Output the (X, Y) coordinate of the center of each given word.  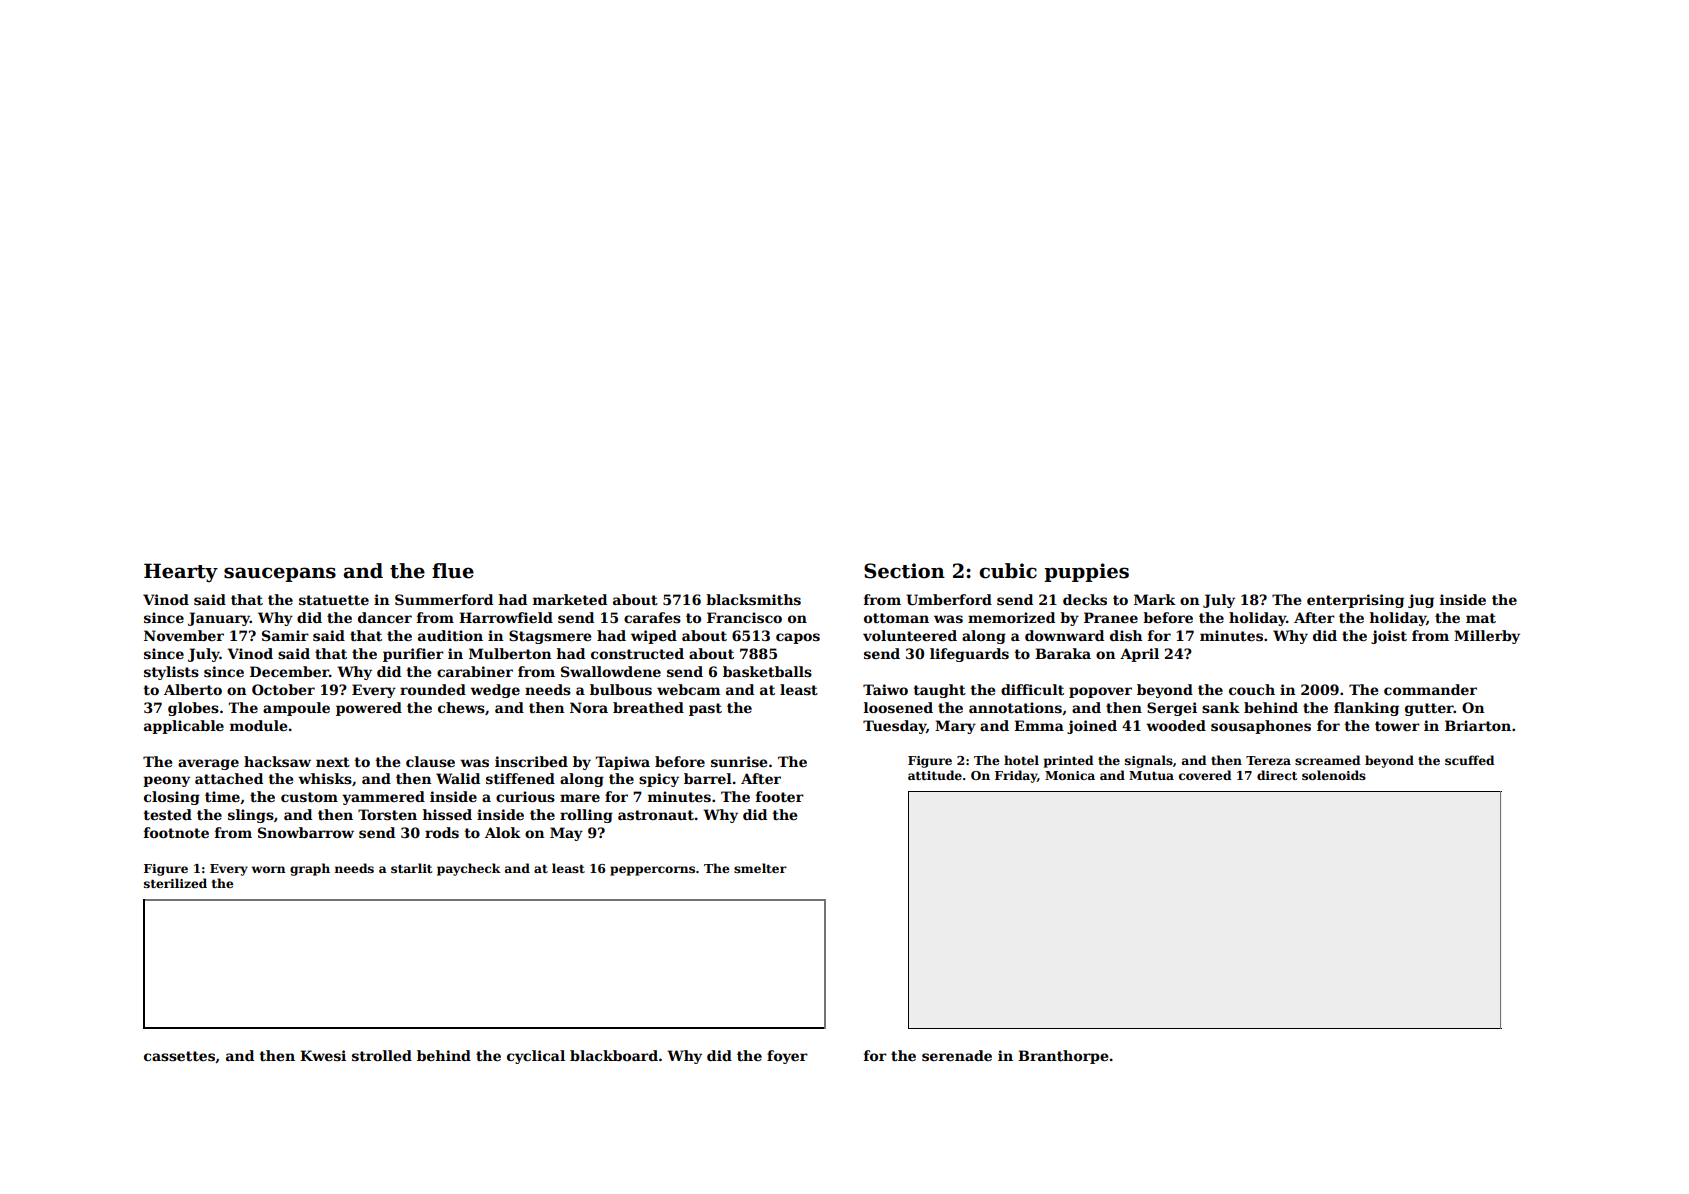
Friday (1016, 776)
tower (1397, 726)
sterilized (175, 883)
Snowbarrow (306, 832)
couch (1252, 689)
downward (1064, 635)
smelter (760, 868)
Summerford (444, 599)
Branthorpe (1063, 1057)
